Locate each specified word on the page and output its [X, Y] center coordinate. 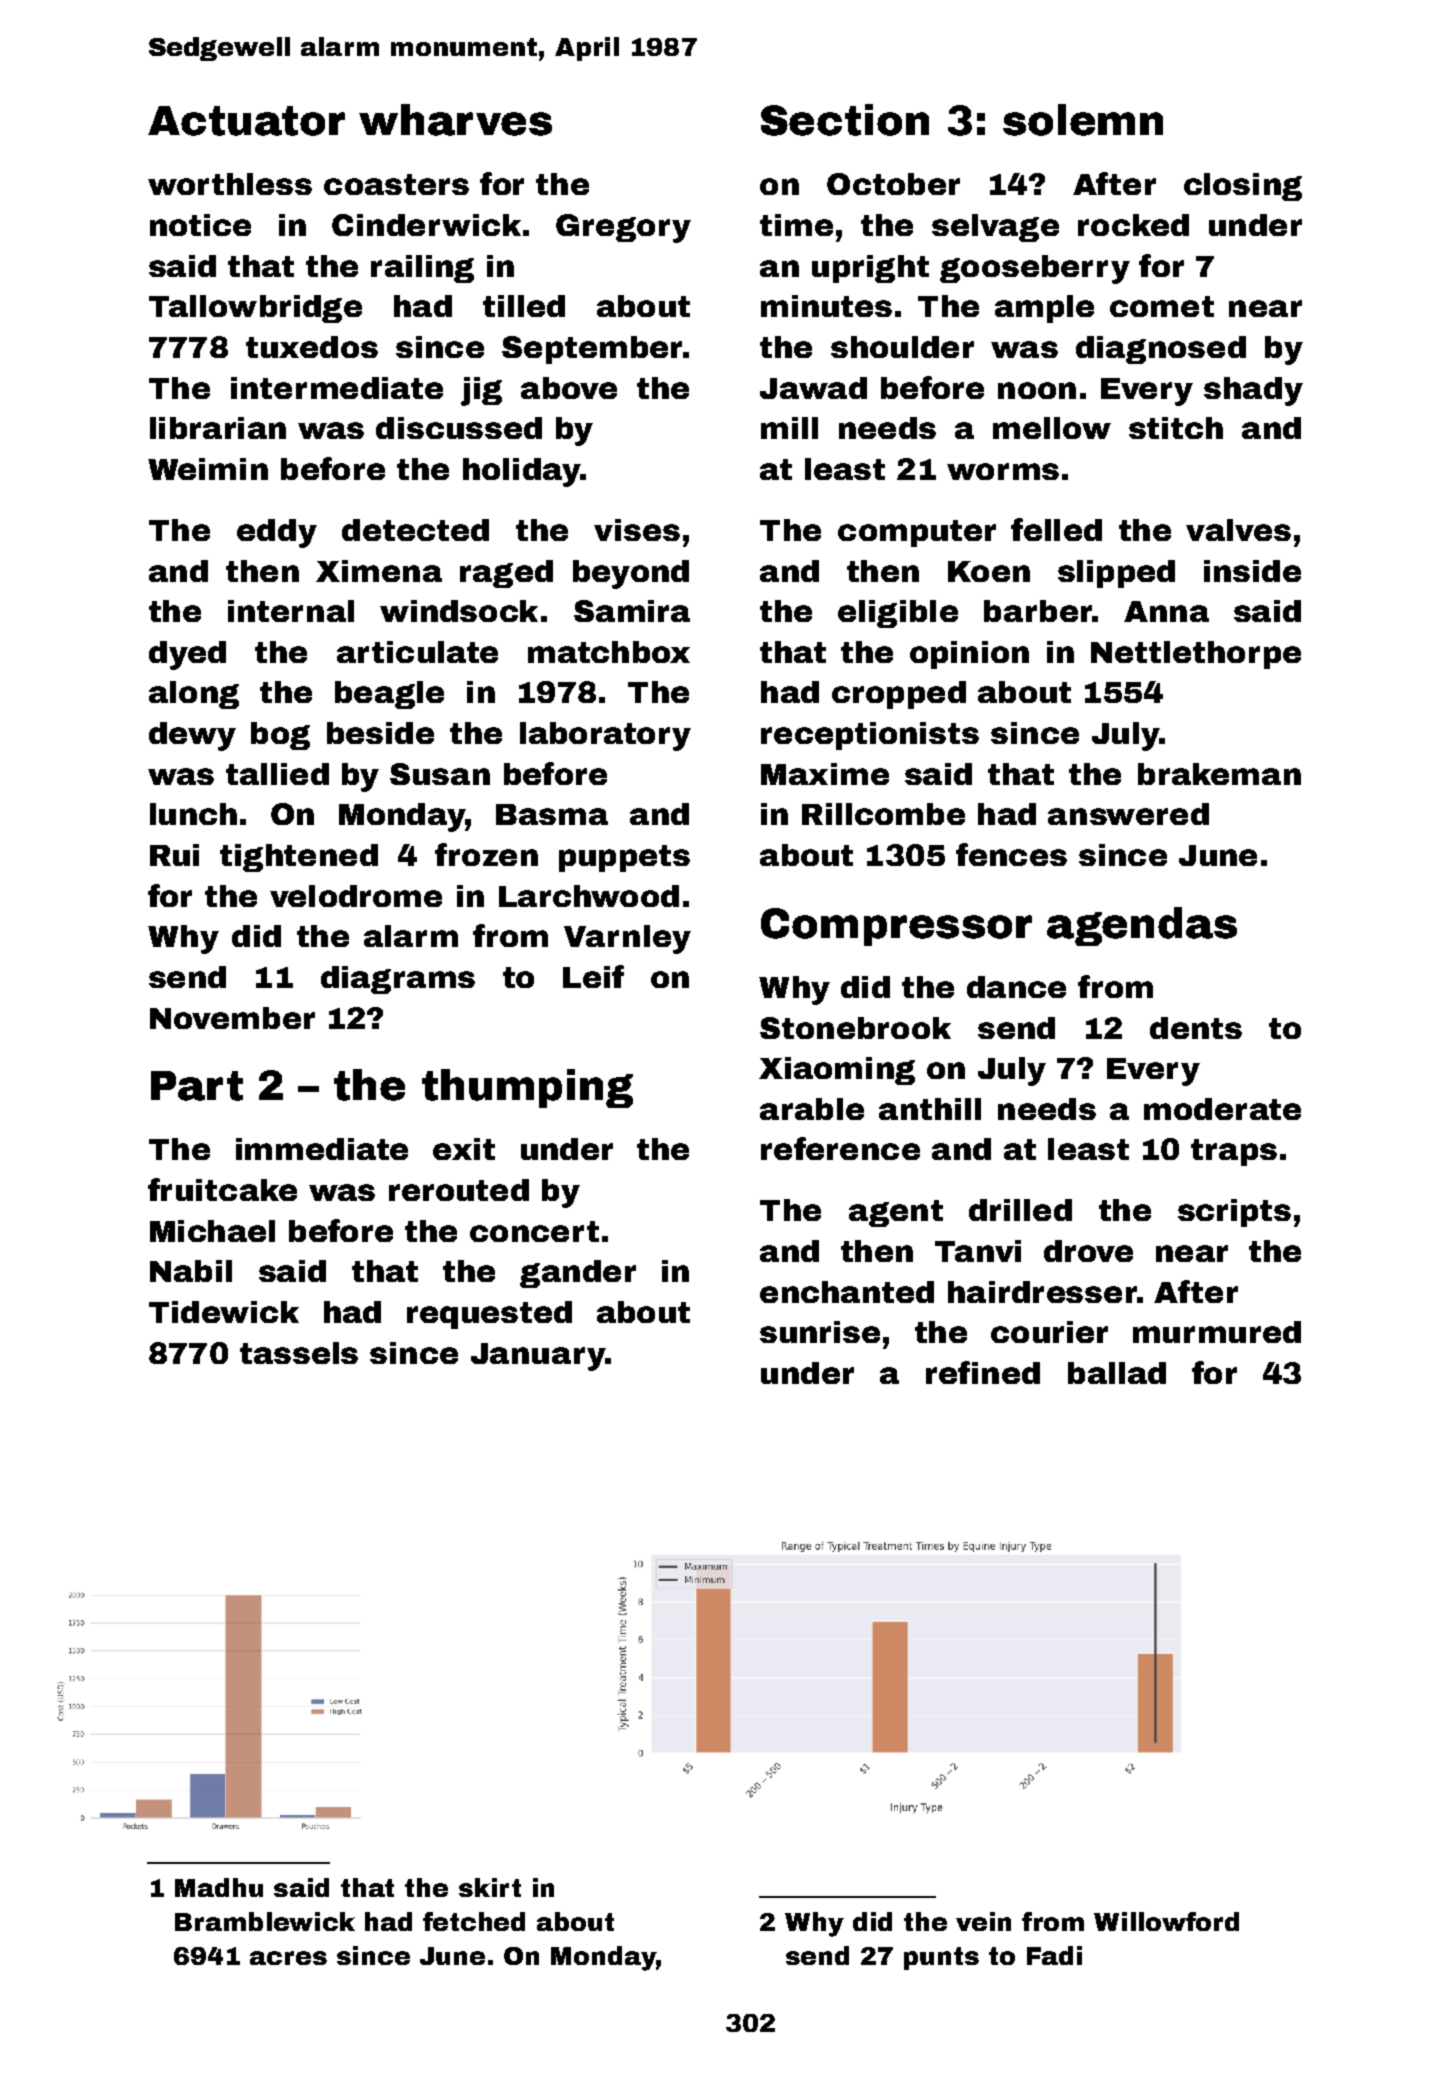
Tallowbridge [255, 309]
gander [578, 1274]
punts [941, 1958]
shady [1253, 391]
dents [1196, 1028]
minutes [826, 306]
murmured [1217, 1332]
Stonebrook [855, 1028]
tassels [299, 1353]
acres [288, 1958]
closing [1243, 187]
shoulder [902, 347]
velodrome [356, 896]
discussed [459, 428]
